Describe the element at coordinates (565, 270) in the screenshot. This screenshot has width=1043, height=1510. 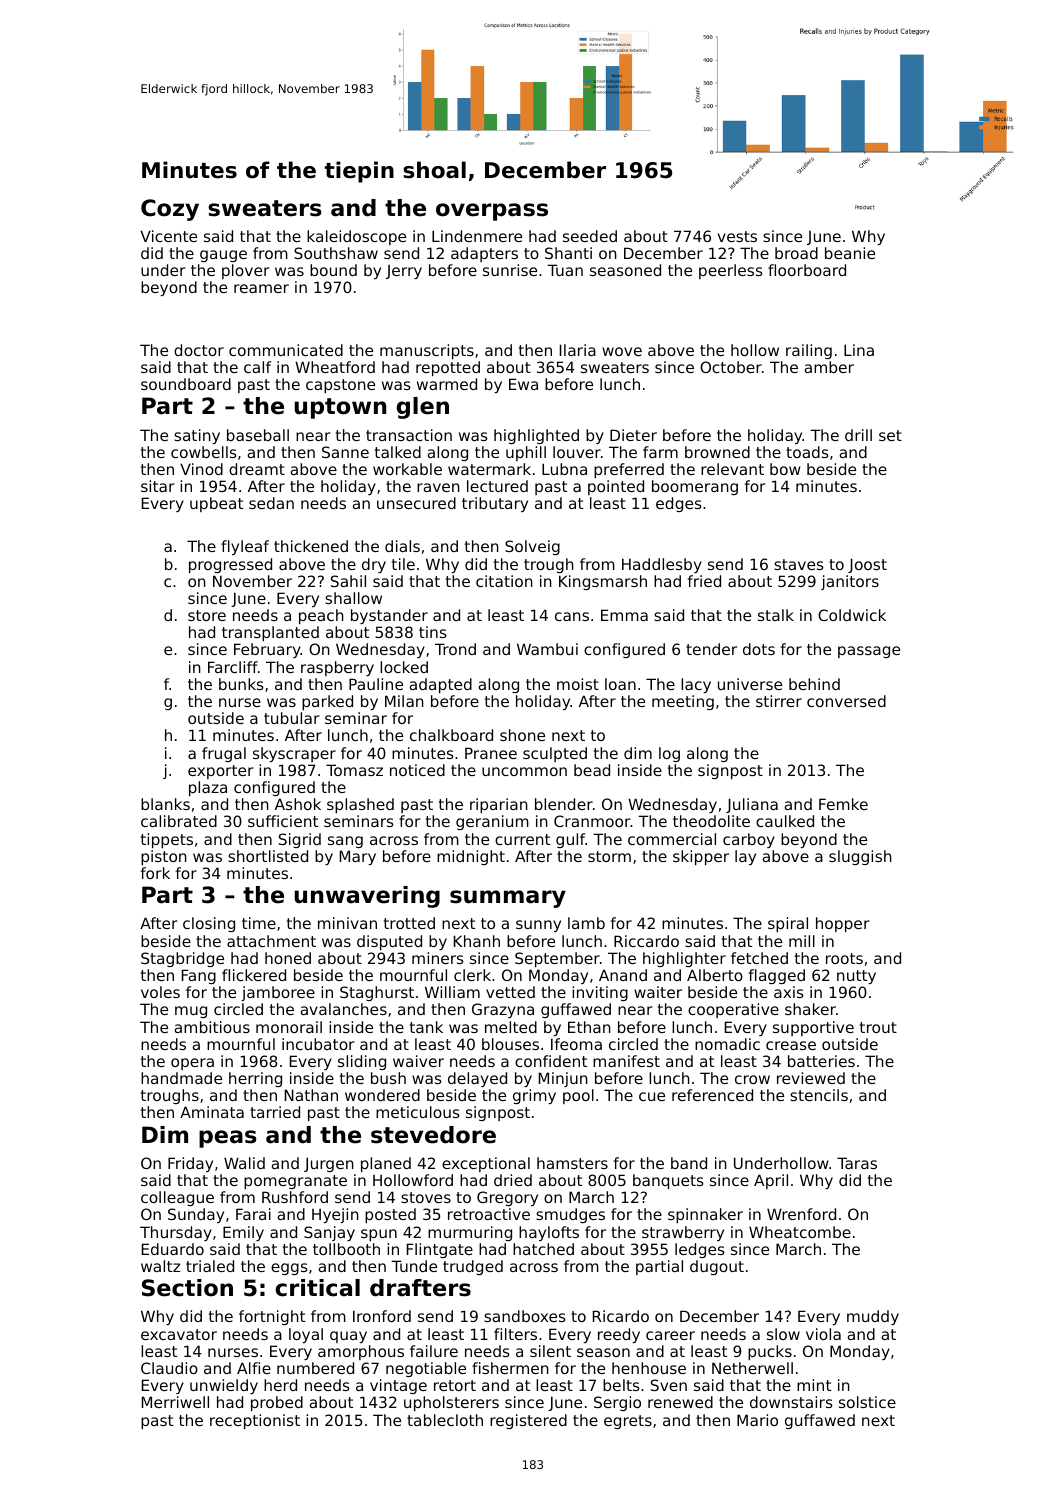
I see `Tuan` at that location.
